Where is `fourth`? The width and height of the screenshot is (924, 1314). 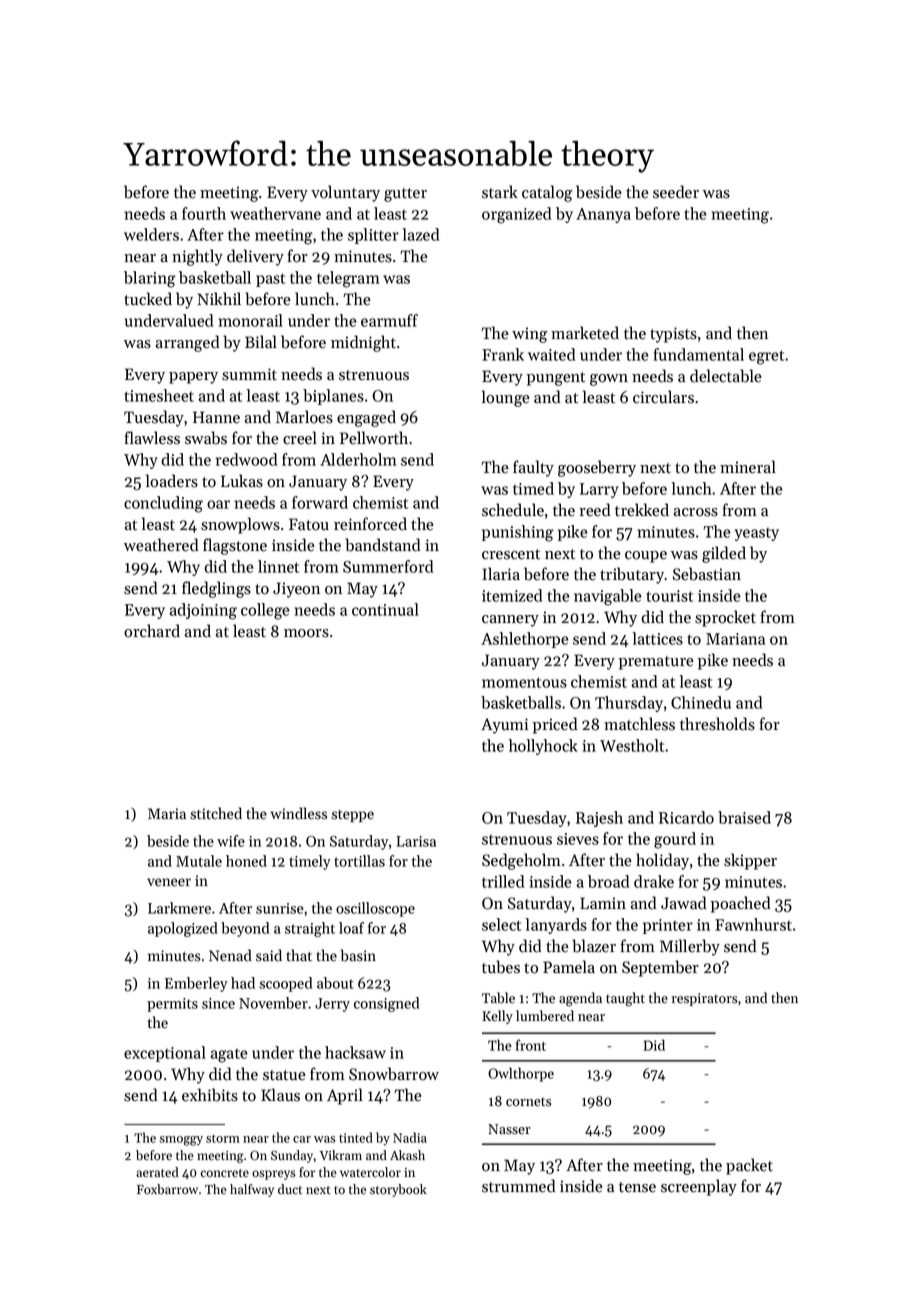
fourth is located at coordinates (204, 213).
